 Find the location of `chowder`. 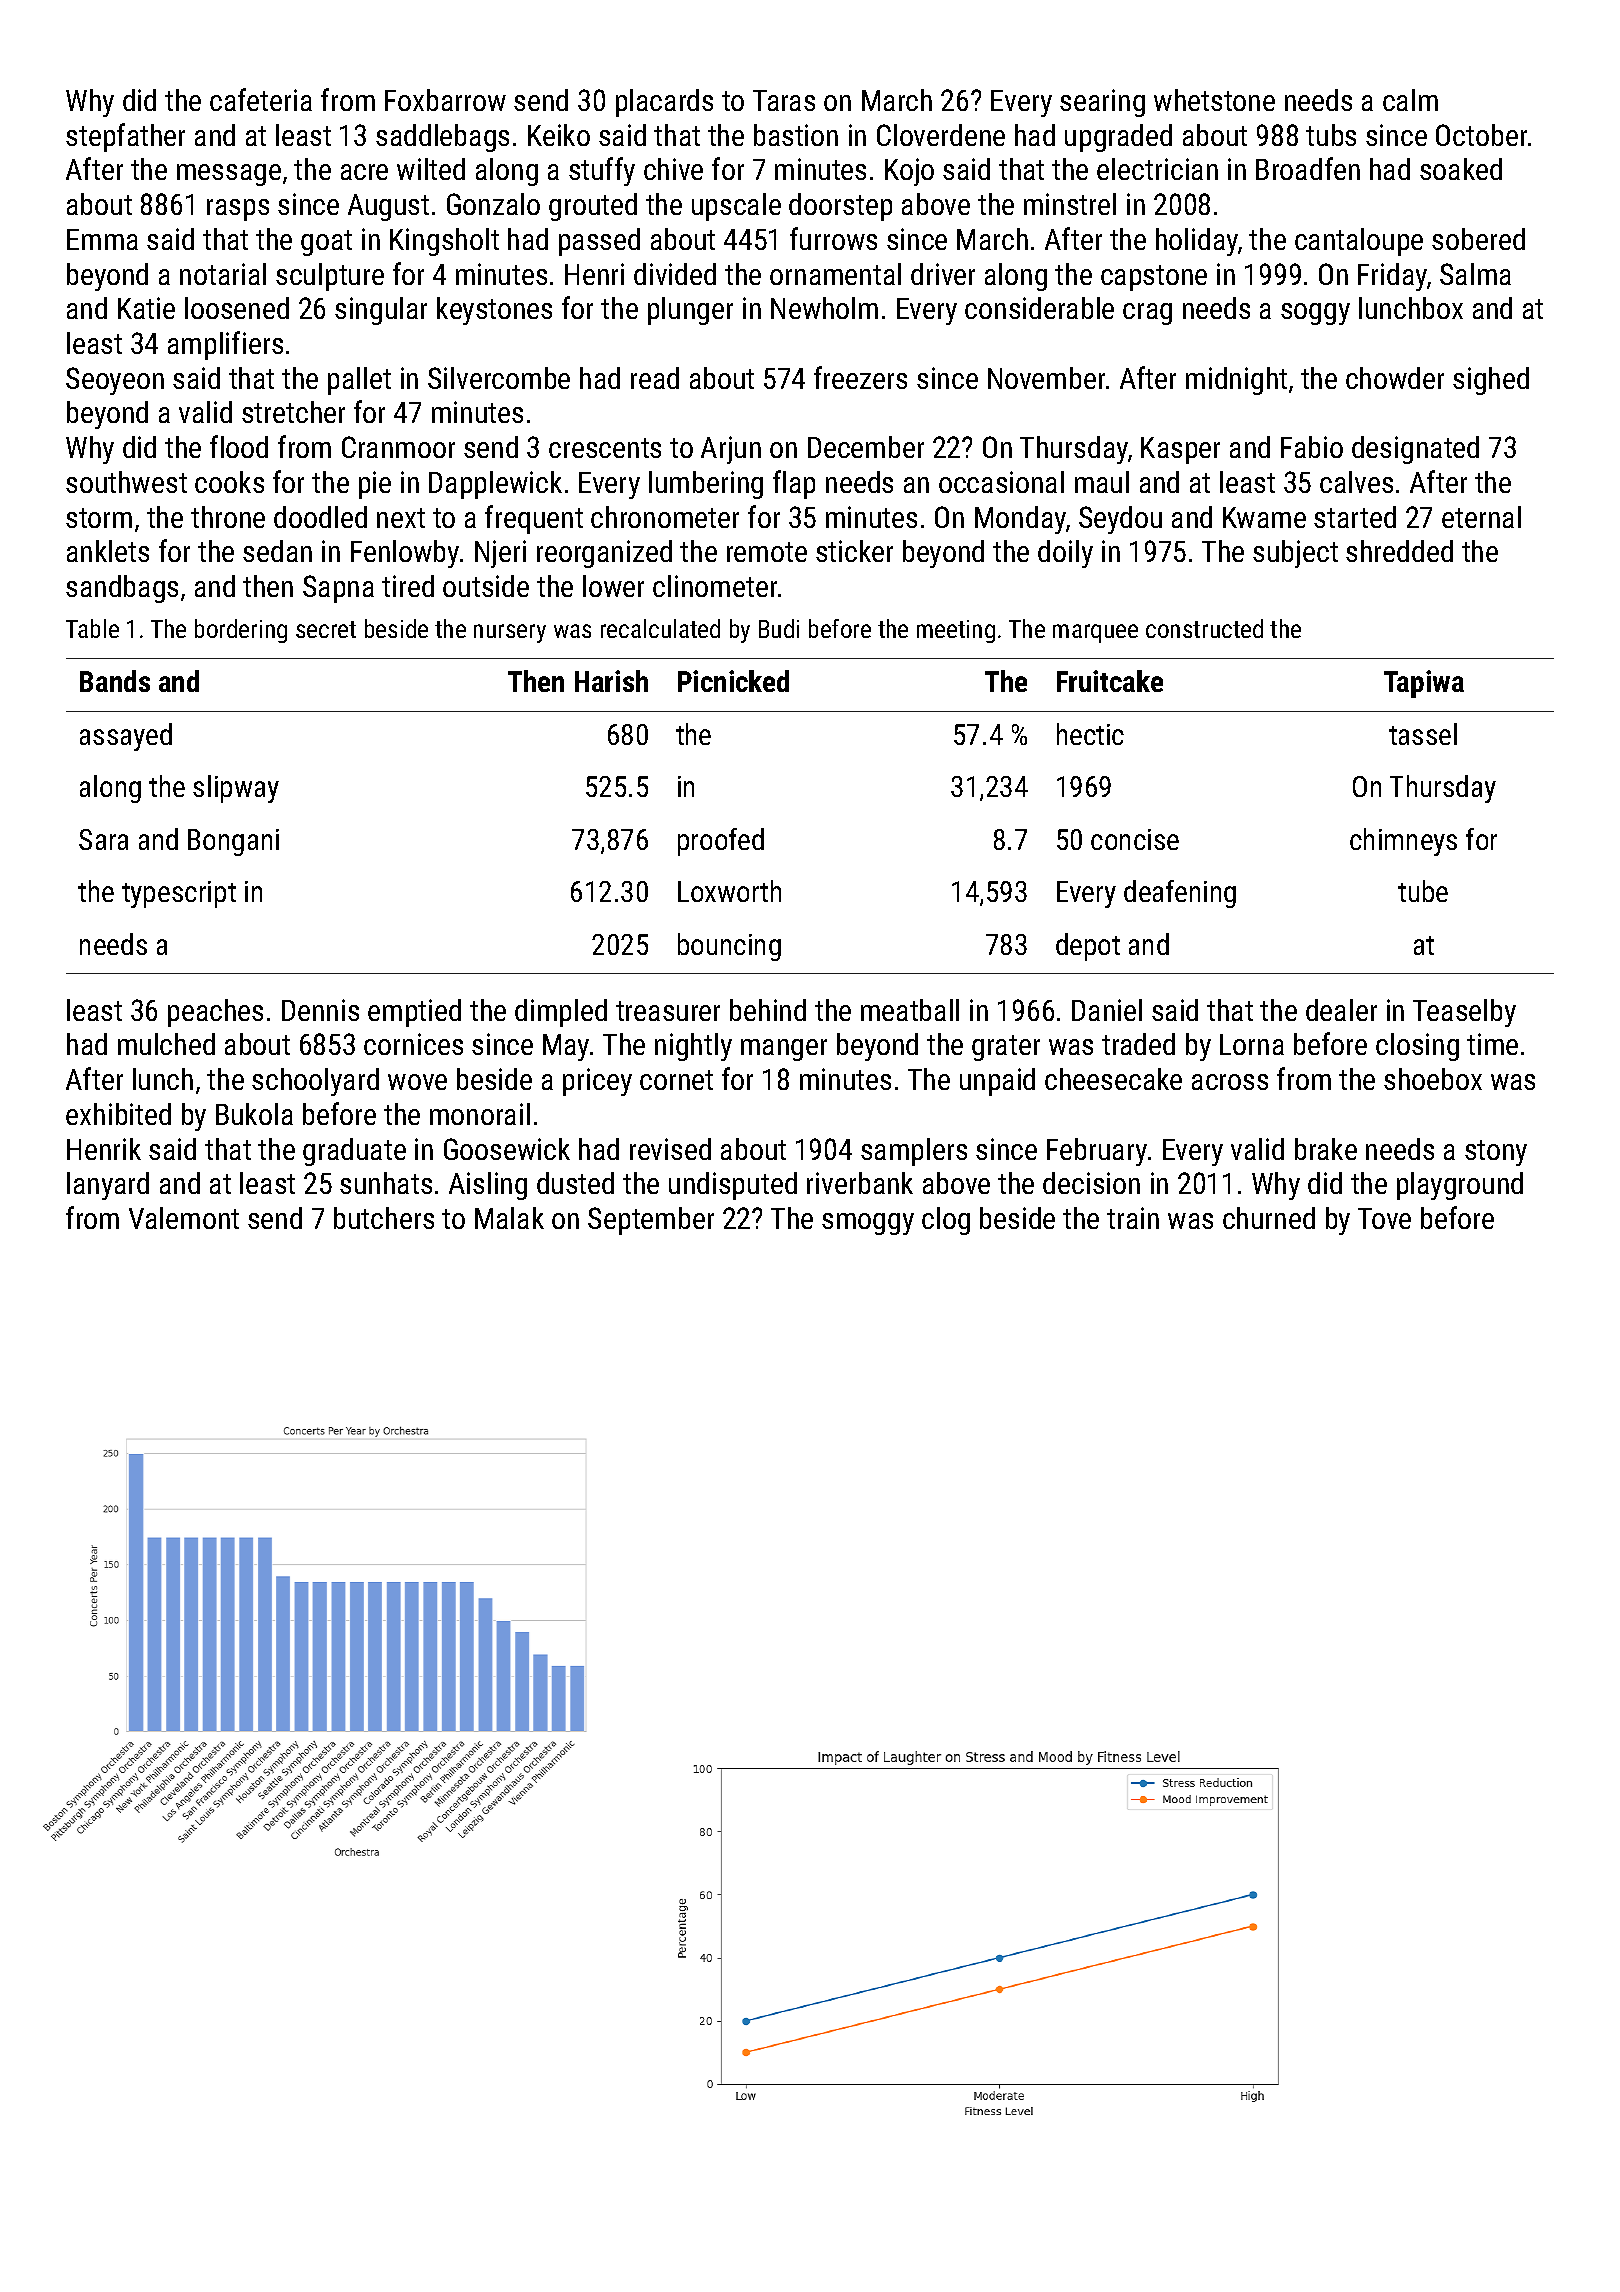

chowder is located at coordinates (1395, 378).
